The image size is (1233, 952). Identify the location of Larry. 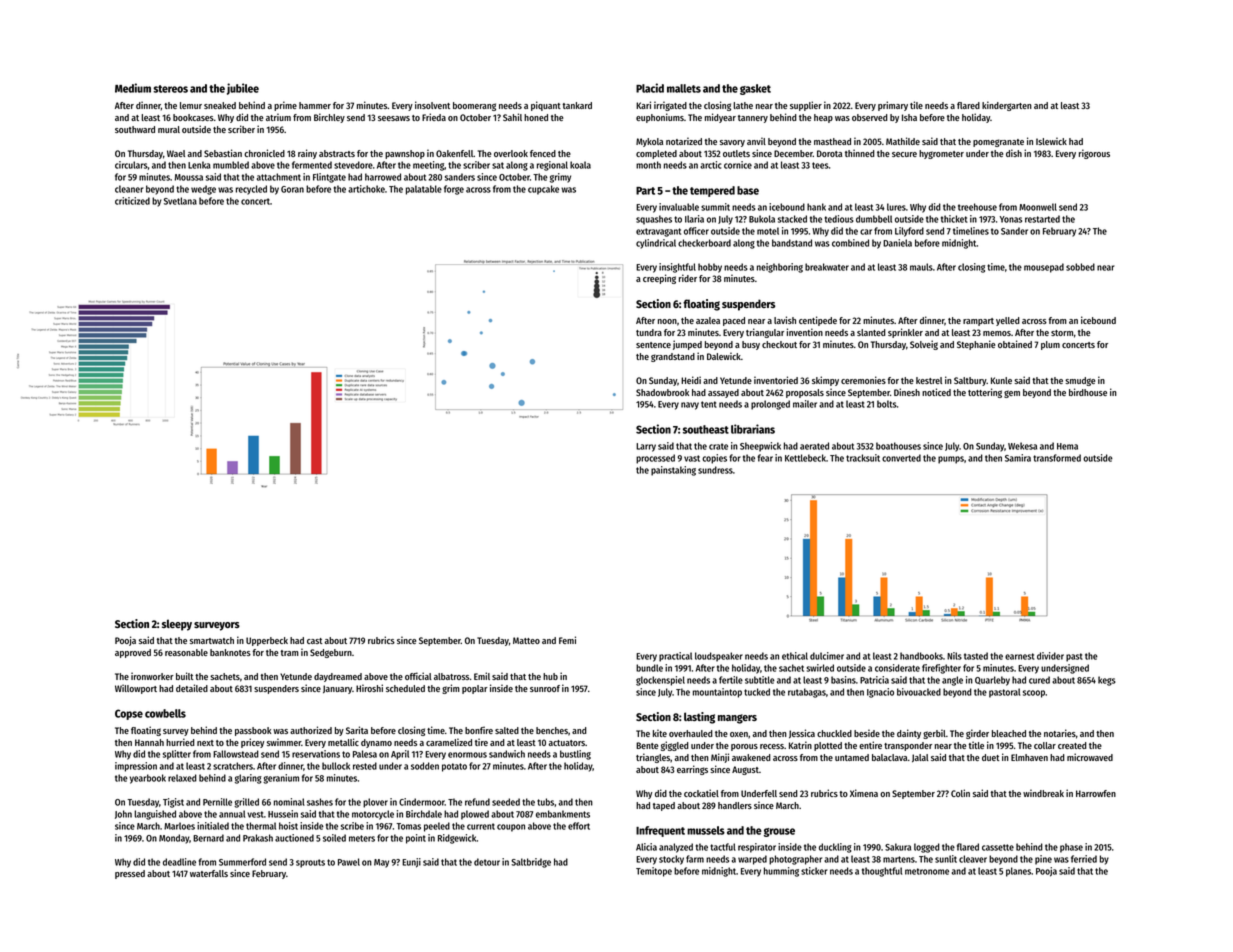
(646, 447).
